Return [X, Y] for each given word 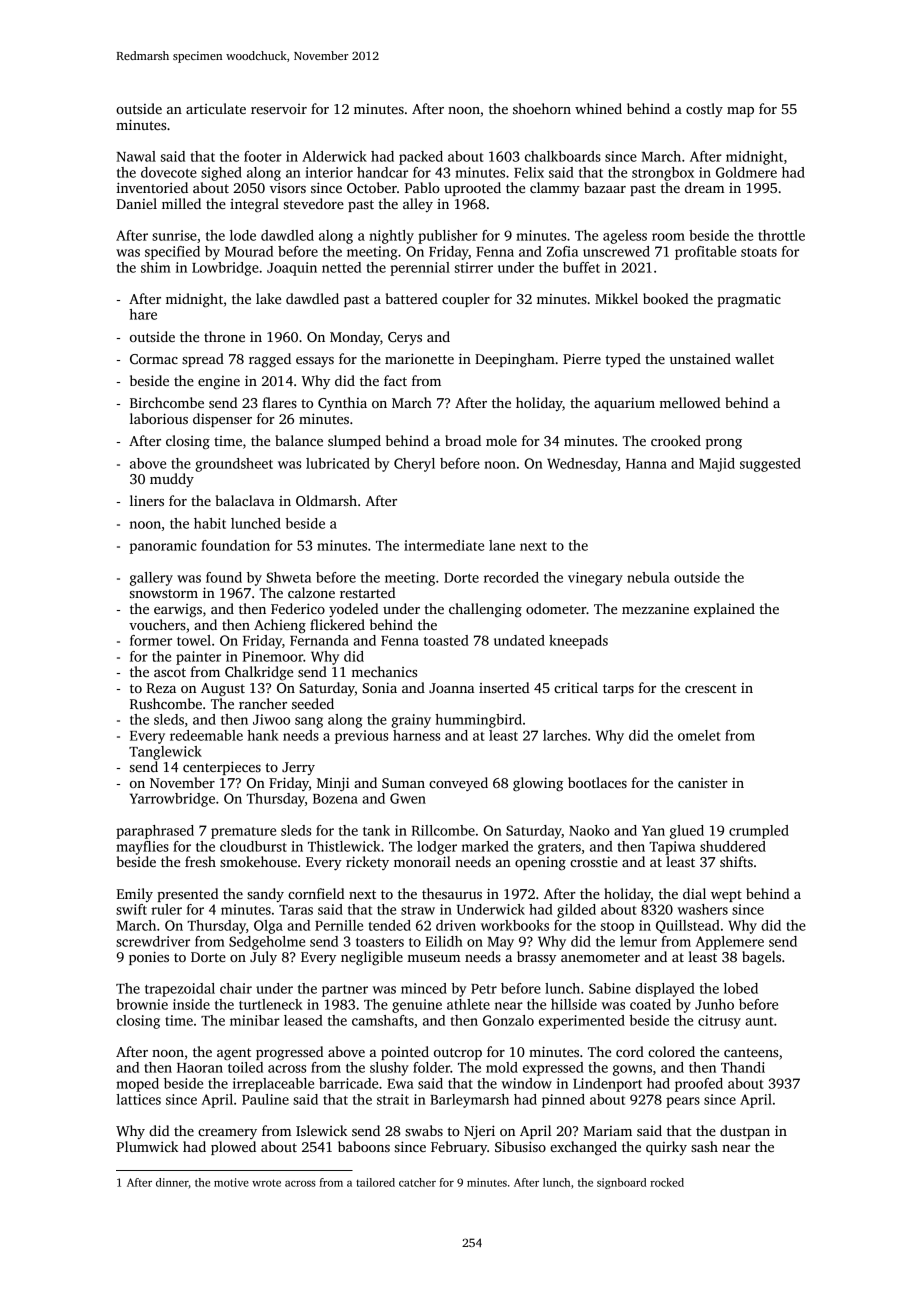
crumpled [759, 832]
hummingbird [478, 721]
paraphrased [155, 832]
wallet [754, 358]
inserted [504, 687]
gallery [151, 579]
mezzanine [655, 609]
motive [231, 1182]
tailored [375, 1182]
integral [254, 205]
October [372, 187]
